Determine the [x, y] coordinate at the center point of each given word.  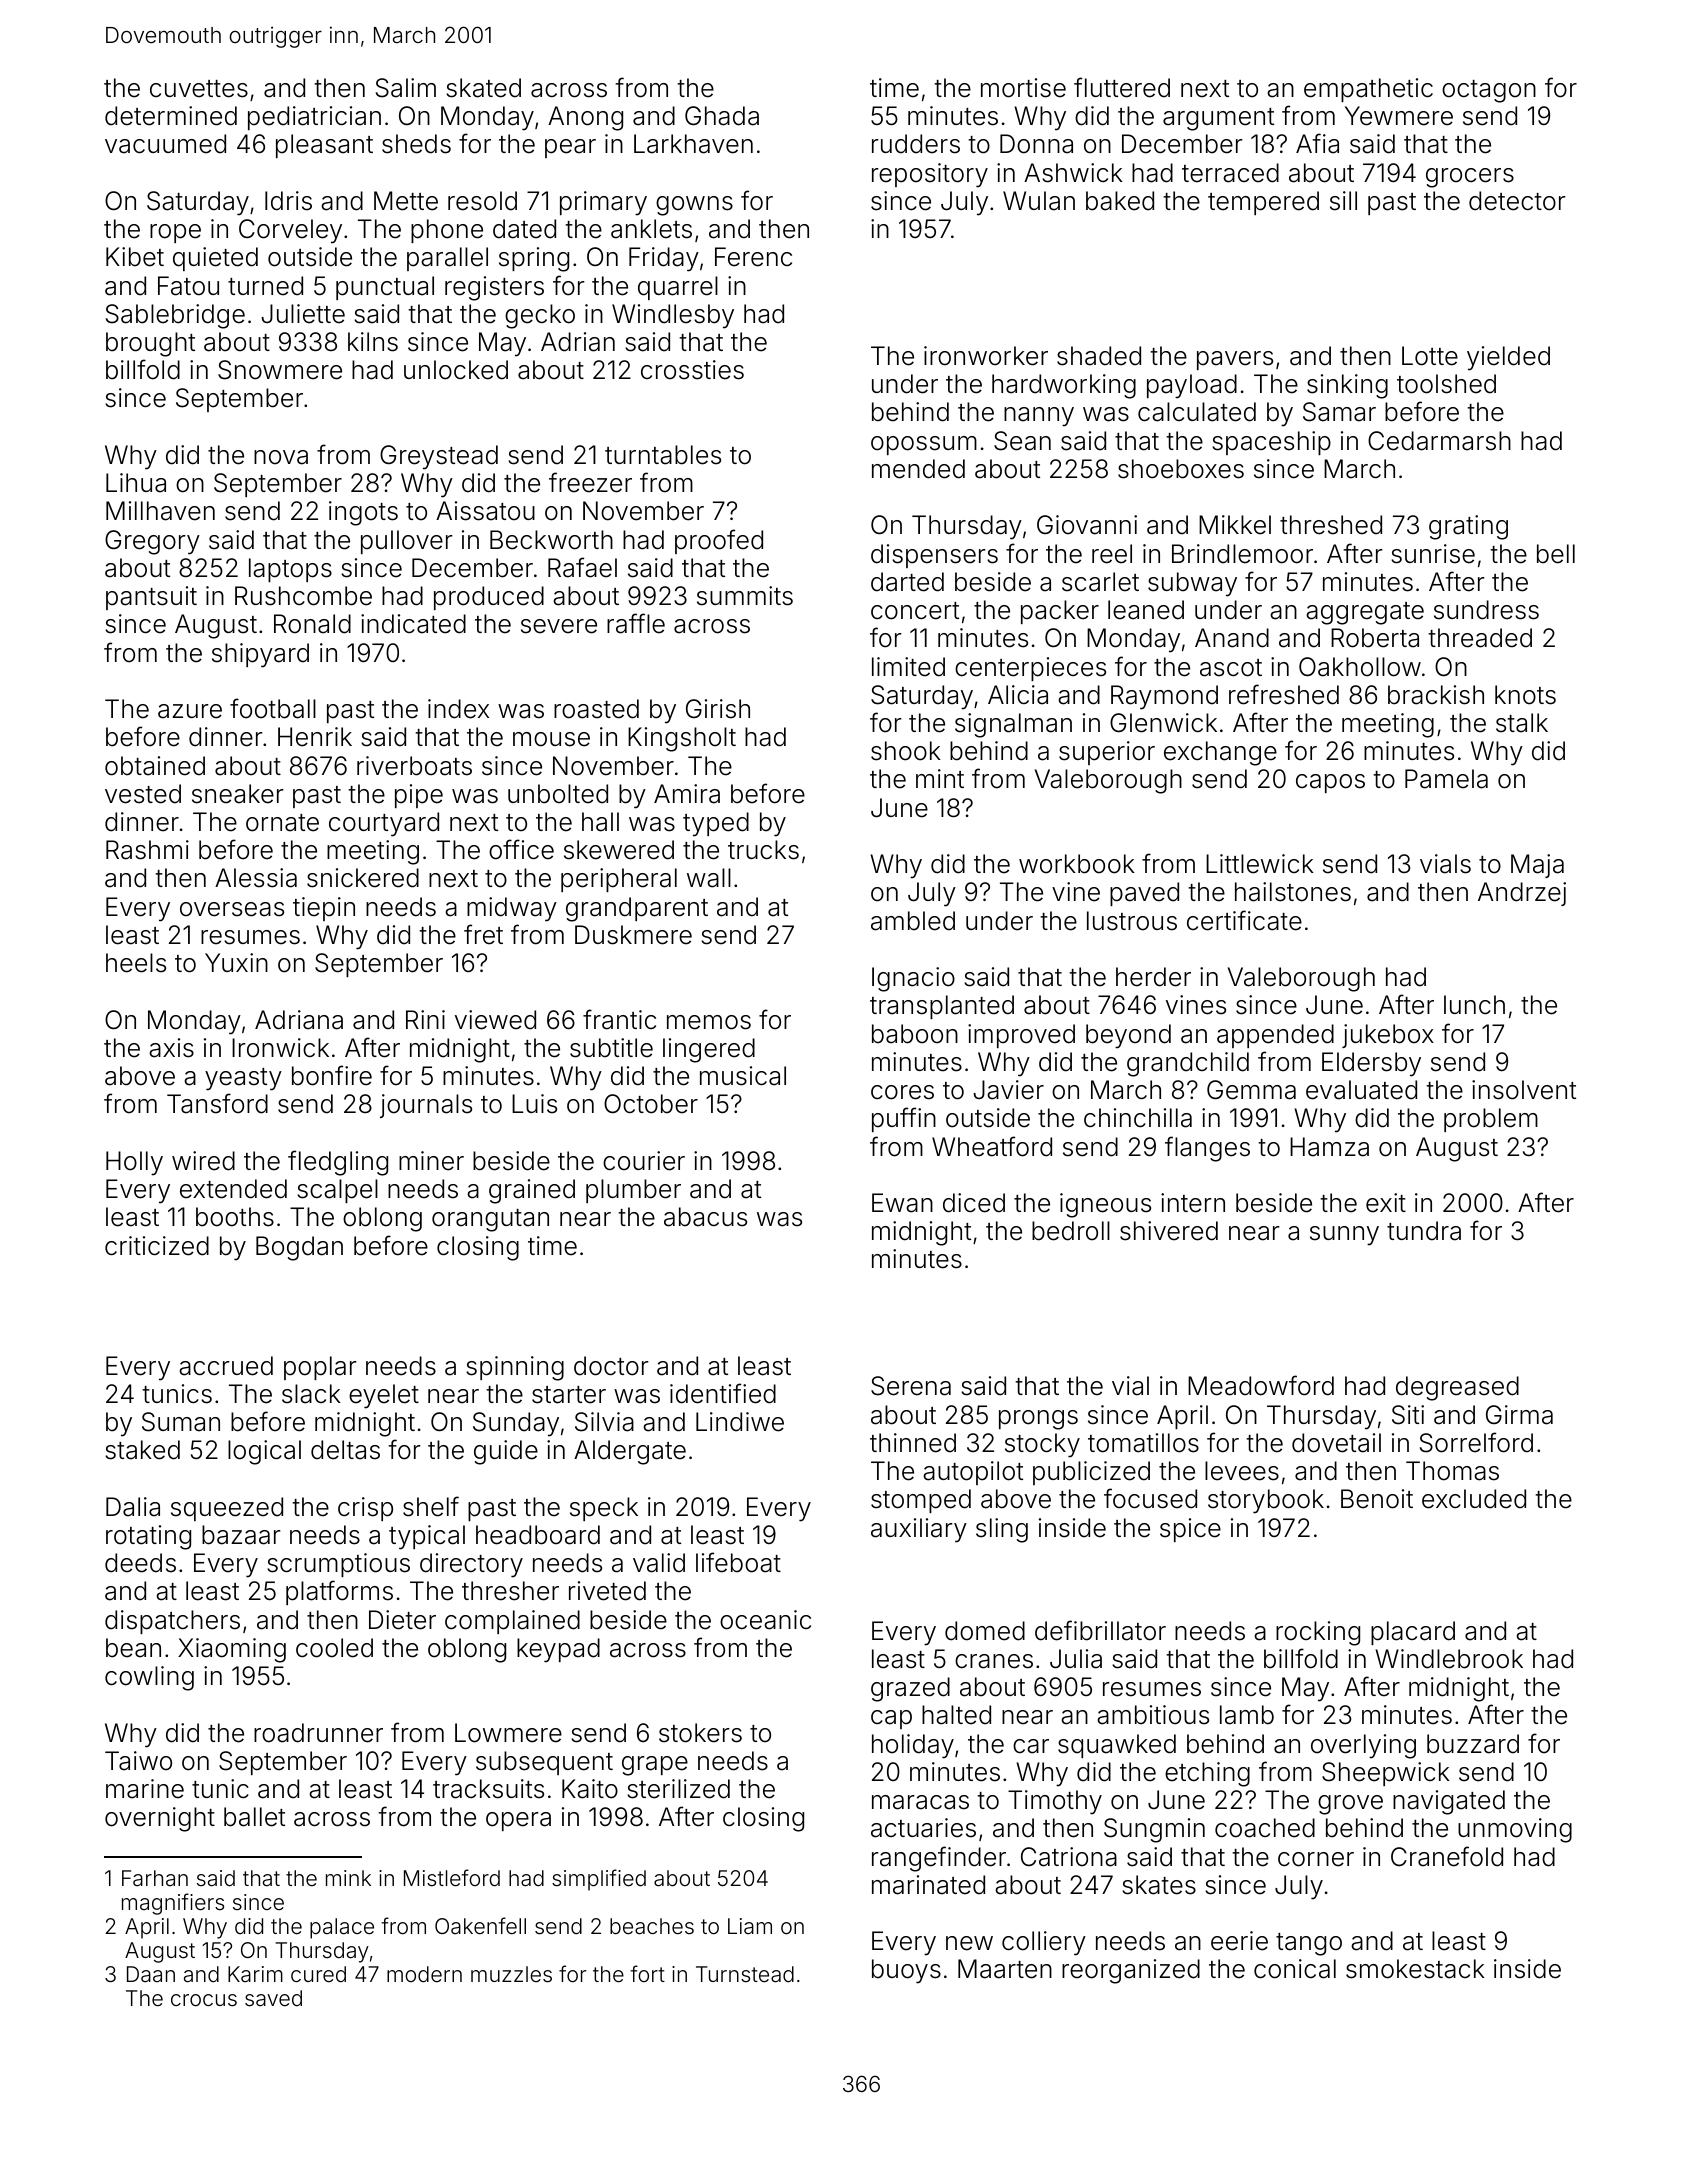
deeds [140, 1563]
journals [426, 1106]
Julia [1076, 1659]
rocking [1318, 1633]
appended [1275, 1036]
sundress [1486, 610]
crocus [204, 2000]
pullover [407, 542]
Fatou [188, 286]
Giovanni [1087, 525]
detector [1517, 201]
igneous [1105, 1205]
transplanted [942, 1007]
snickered [363, 878]
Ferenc [753, 257]
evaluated [1361, 1090]
